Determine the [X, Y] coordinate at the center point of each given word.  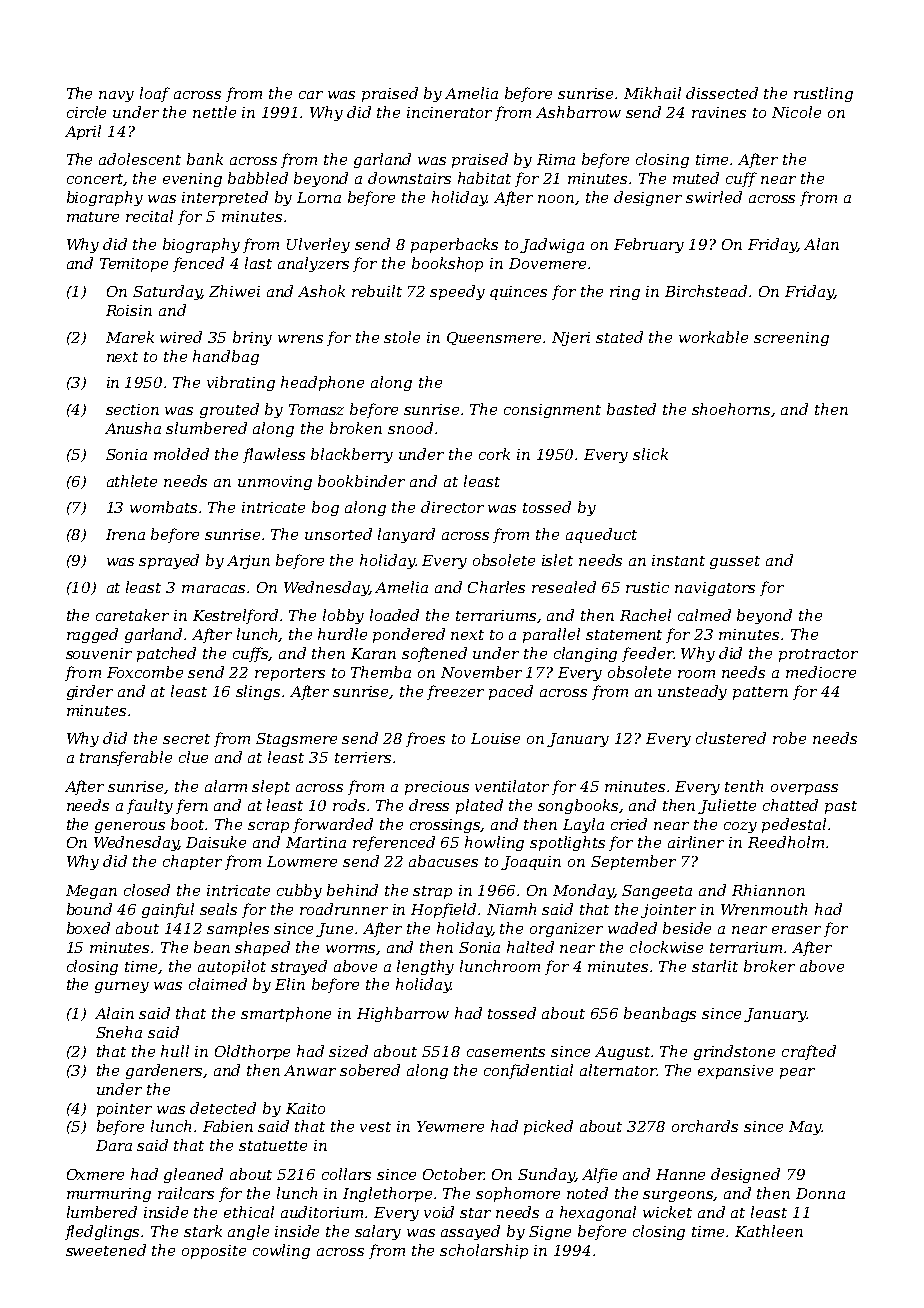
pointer [124, 1110]
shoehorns [732, 410]
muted [696, 178]
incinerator [449, 112]
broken [356, 428]
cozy [740, 827]
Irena [125, 534]
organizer [566, 930]
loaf [155, 94]
